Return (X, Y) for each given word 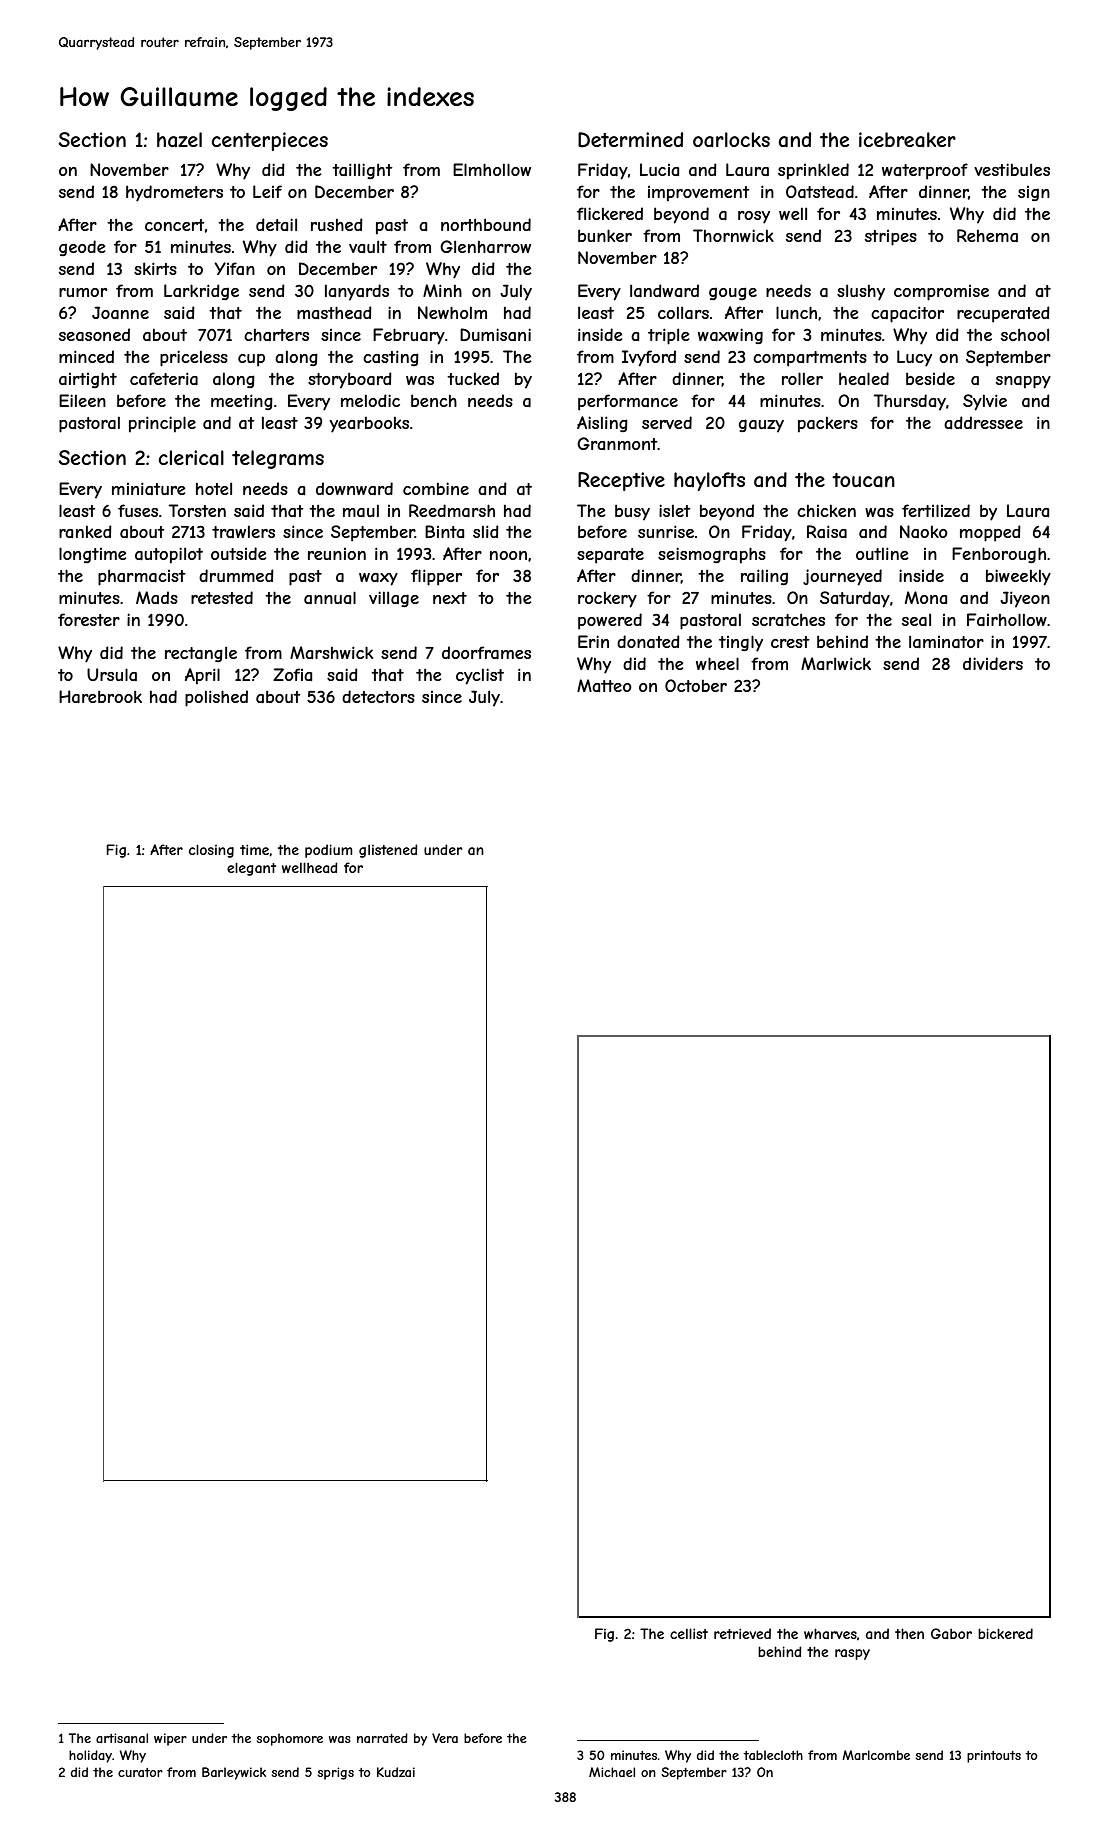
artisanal (122, 1738)
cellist (689, 1633)
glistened (388, 851)
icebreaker (907, 140)
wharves (830, 1633)
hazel (179, 140)
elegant (251, 869)
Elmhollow (492, 169)
